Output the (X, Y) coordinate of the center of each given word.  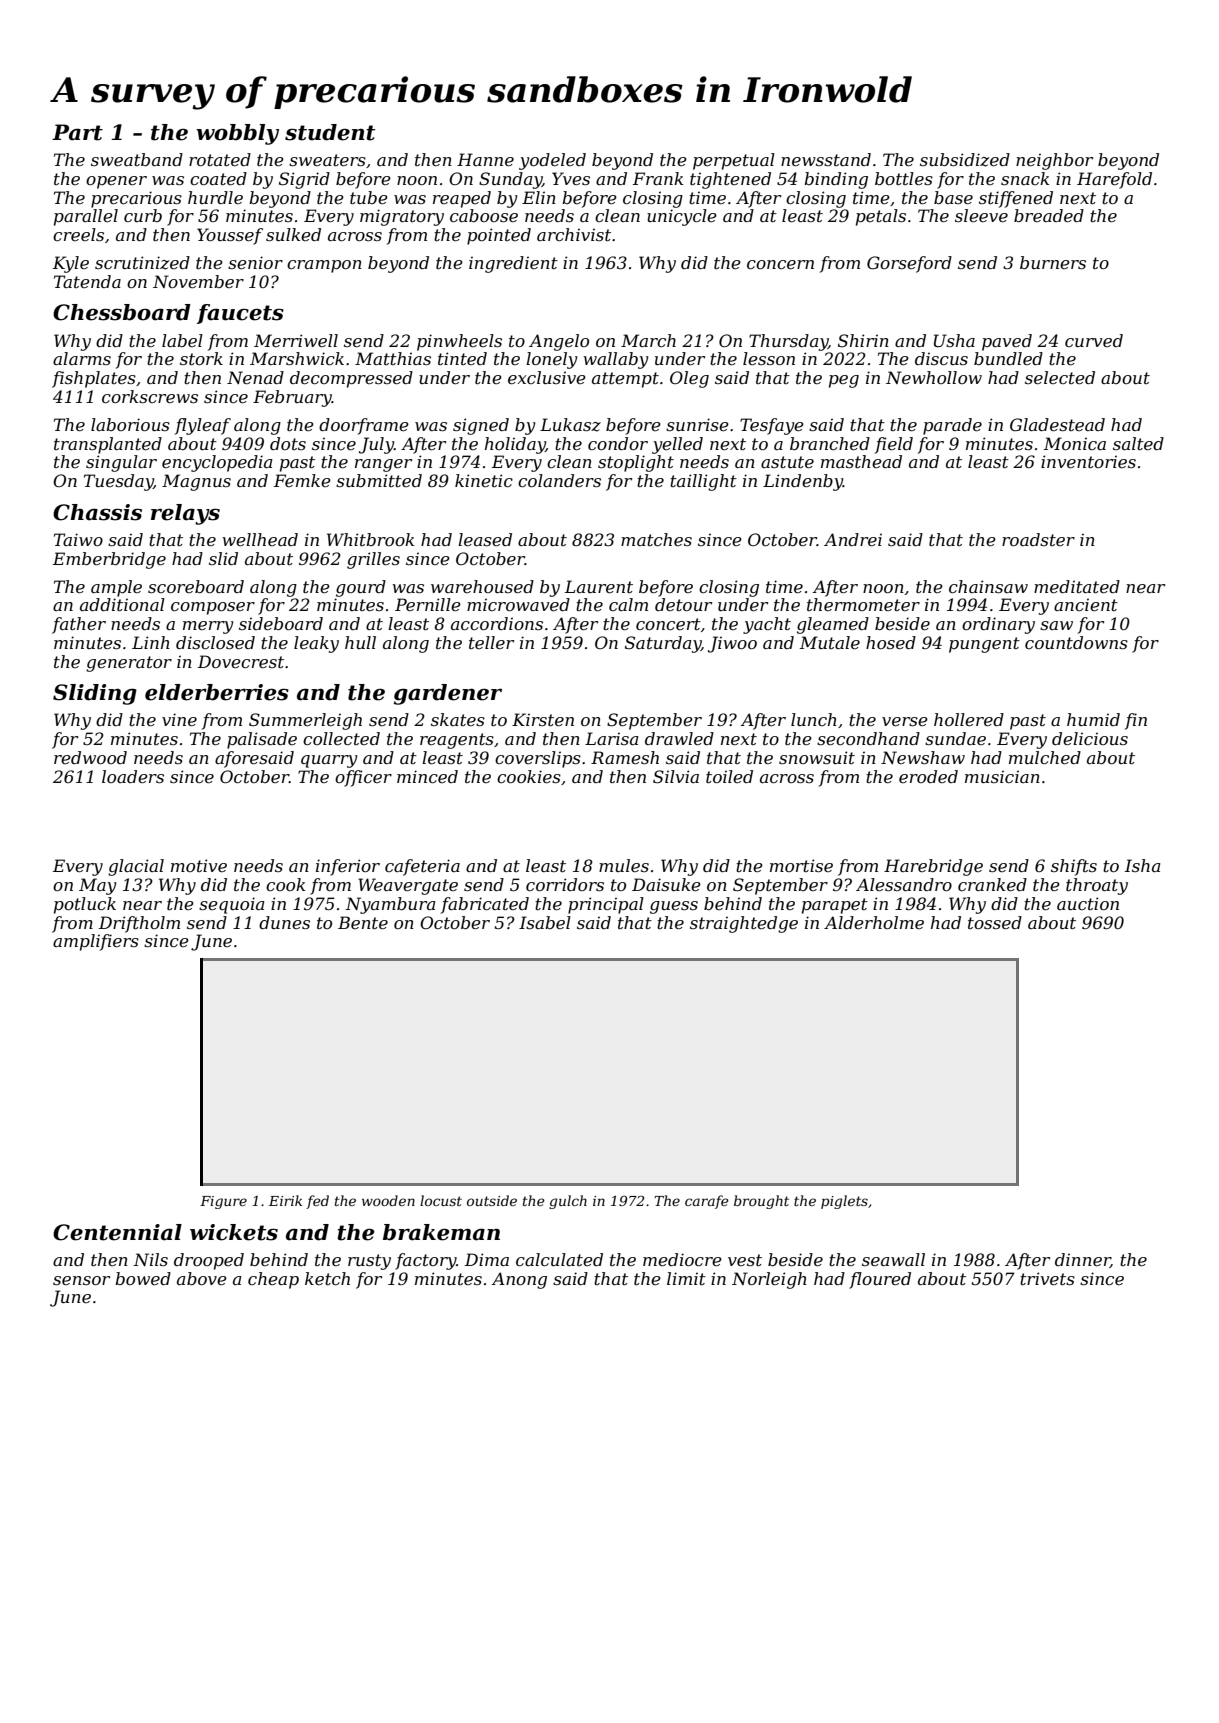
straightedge (744, 924)
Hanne (485, 159)
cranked (992, 884)
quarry (329, 761)
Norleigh (769, 1280)
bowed (143, 1278)
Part (77, 132)
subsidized (965, 160)
